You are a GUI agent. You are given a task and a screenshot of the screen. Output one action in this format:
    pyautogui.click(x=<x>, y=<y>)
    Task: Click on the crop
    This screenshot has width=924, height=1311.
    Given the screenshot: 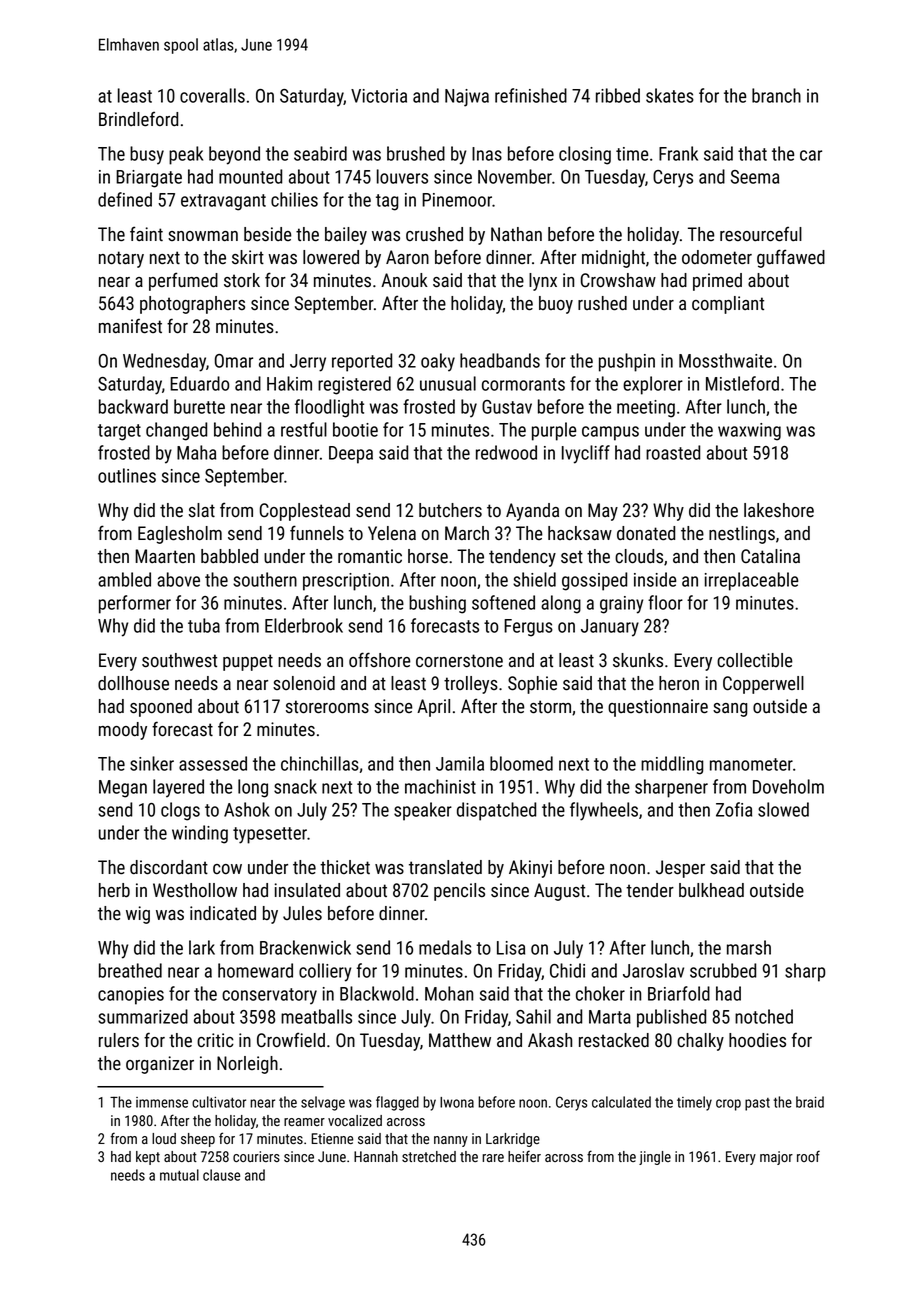 What is the action you would take?
    pyautogui.click(x=728, y=1105)
